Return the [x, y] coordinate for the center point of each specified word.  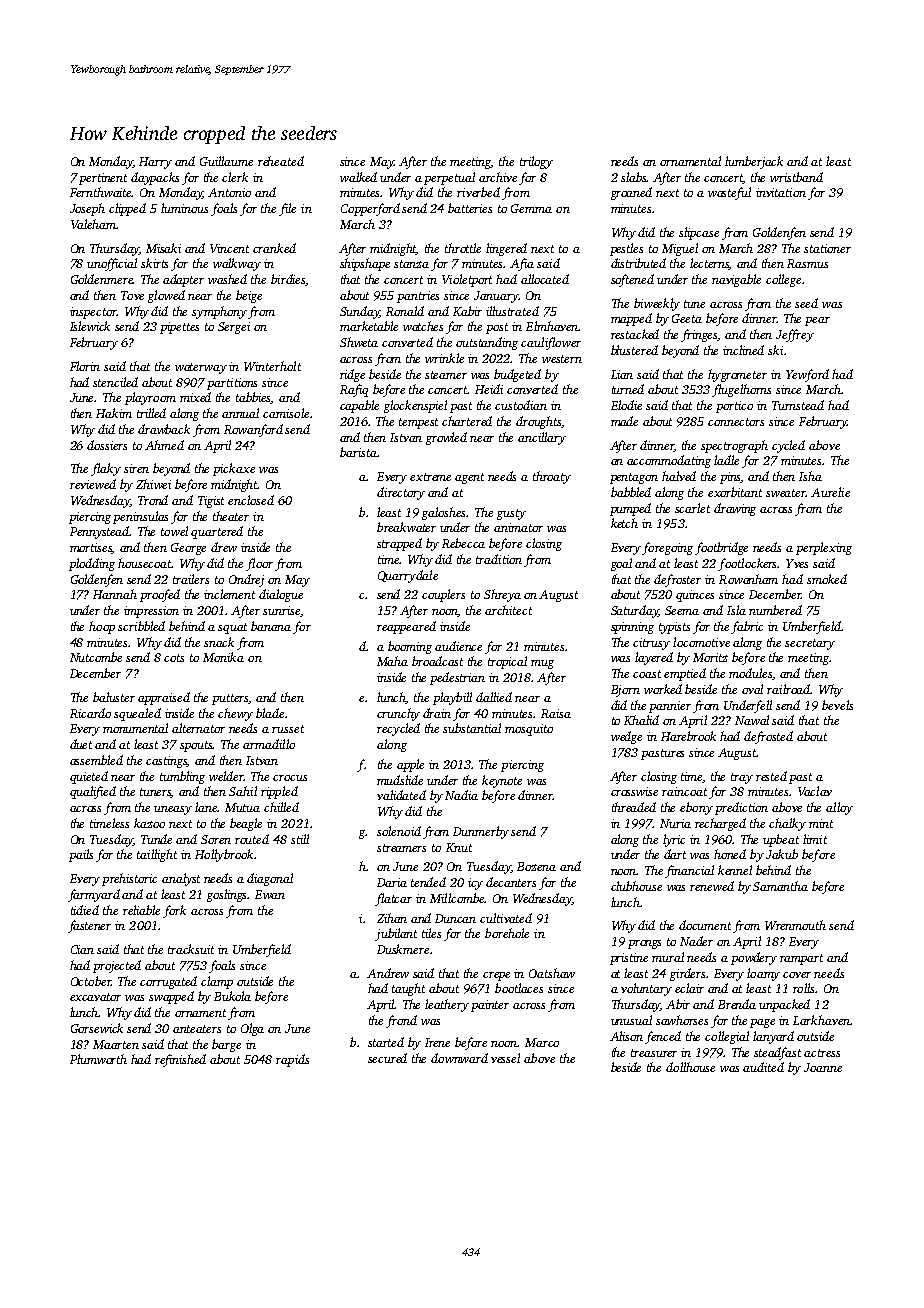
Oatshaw [552, 973]
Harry [155, 163]
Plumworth [98, 1059]
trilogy [536, 162]
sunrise [281, 610]
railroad [789, 689]
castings [167, 762]
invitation [781, 192]
